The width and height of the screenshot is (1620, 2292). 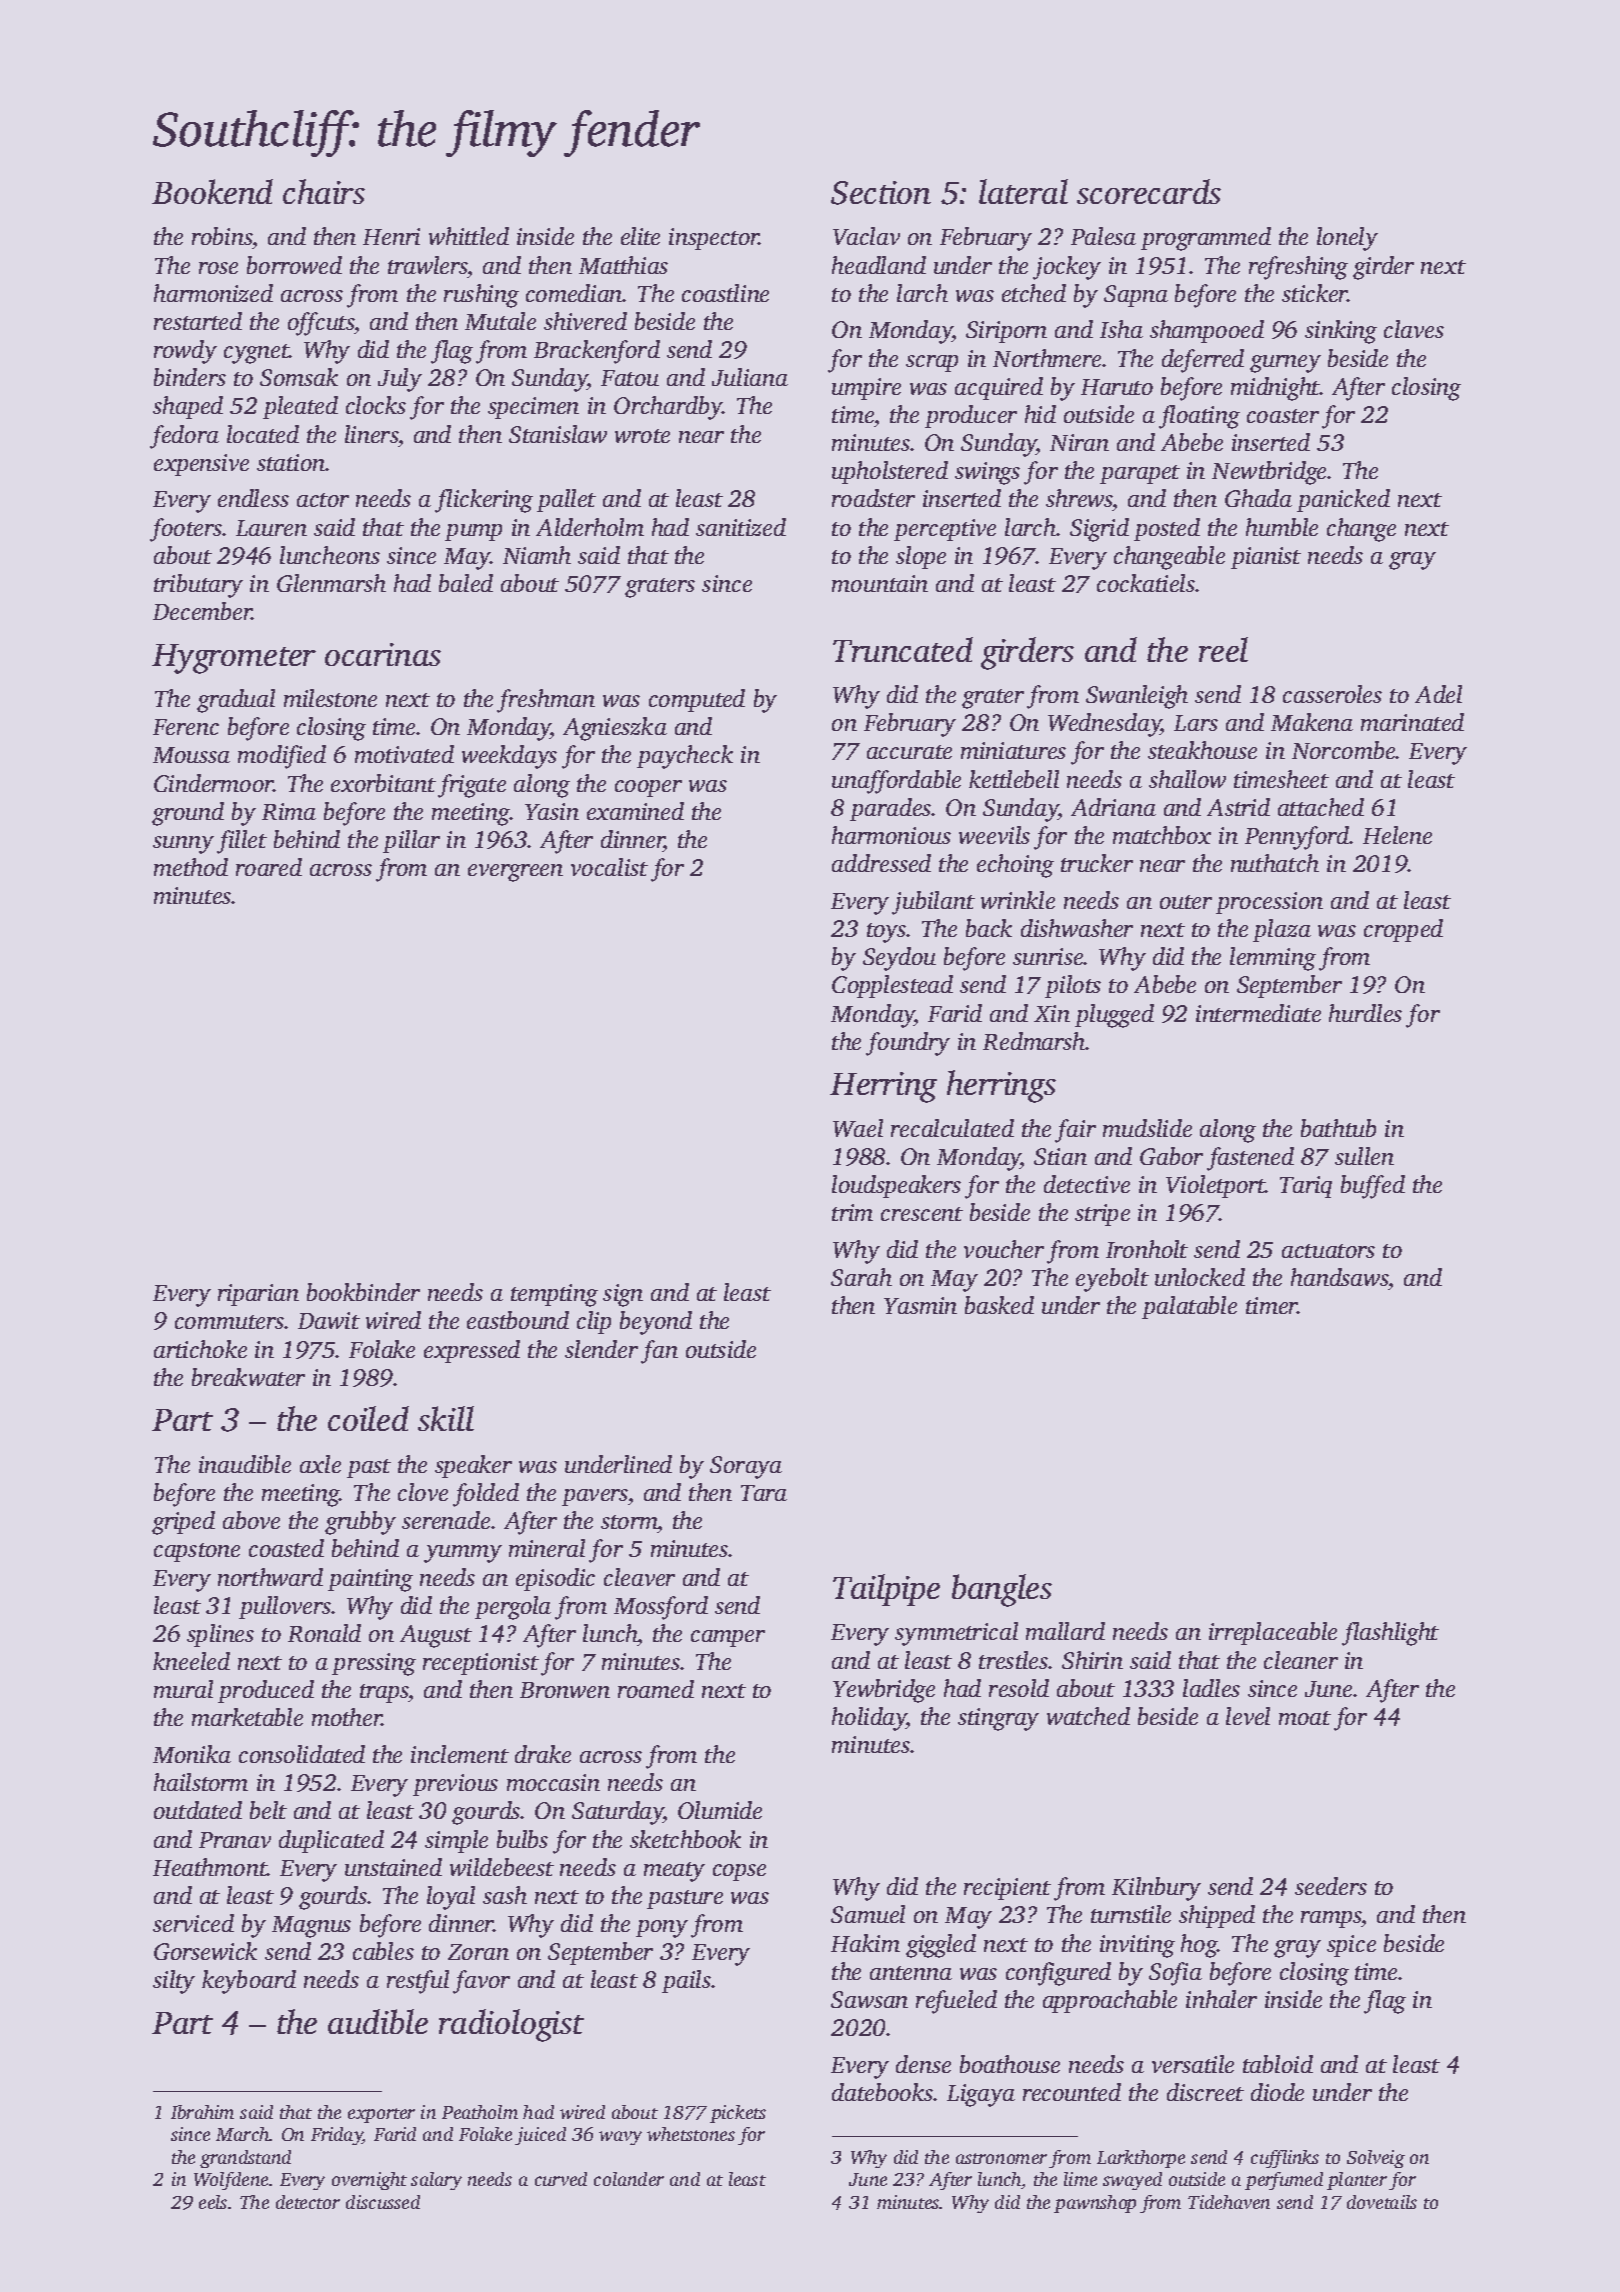 I want to click on deferred, so click(x=1203, y=361).
